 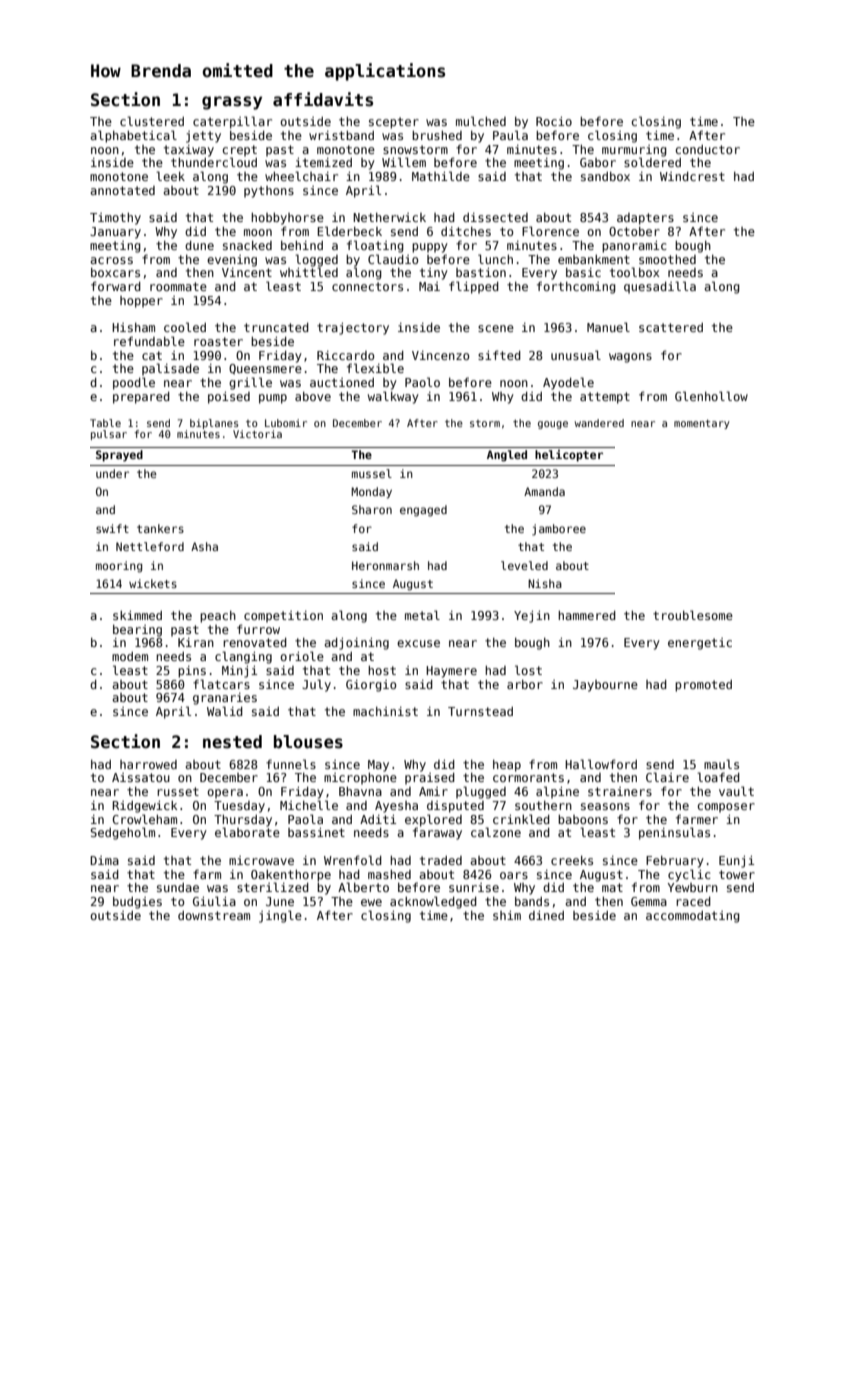 What do you see at coordinates (707, 149) in the screenshot?
I see `conductor` at bounding box center [707, 149].
